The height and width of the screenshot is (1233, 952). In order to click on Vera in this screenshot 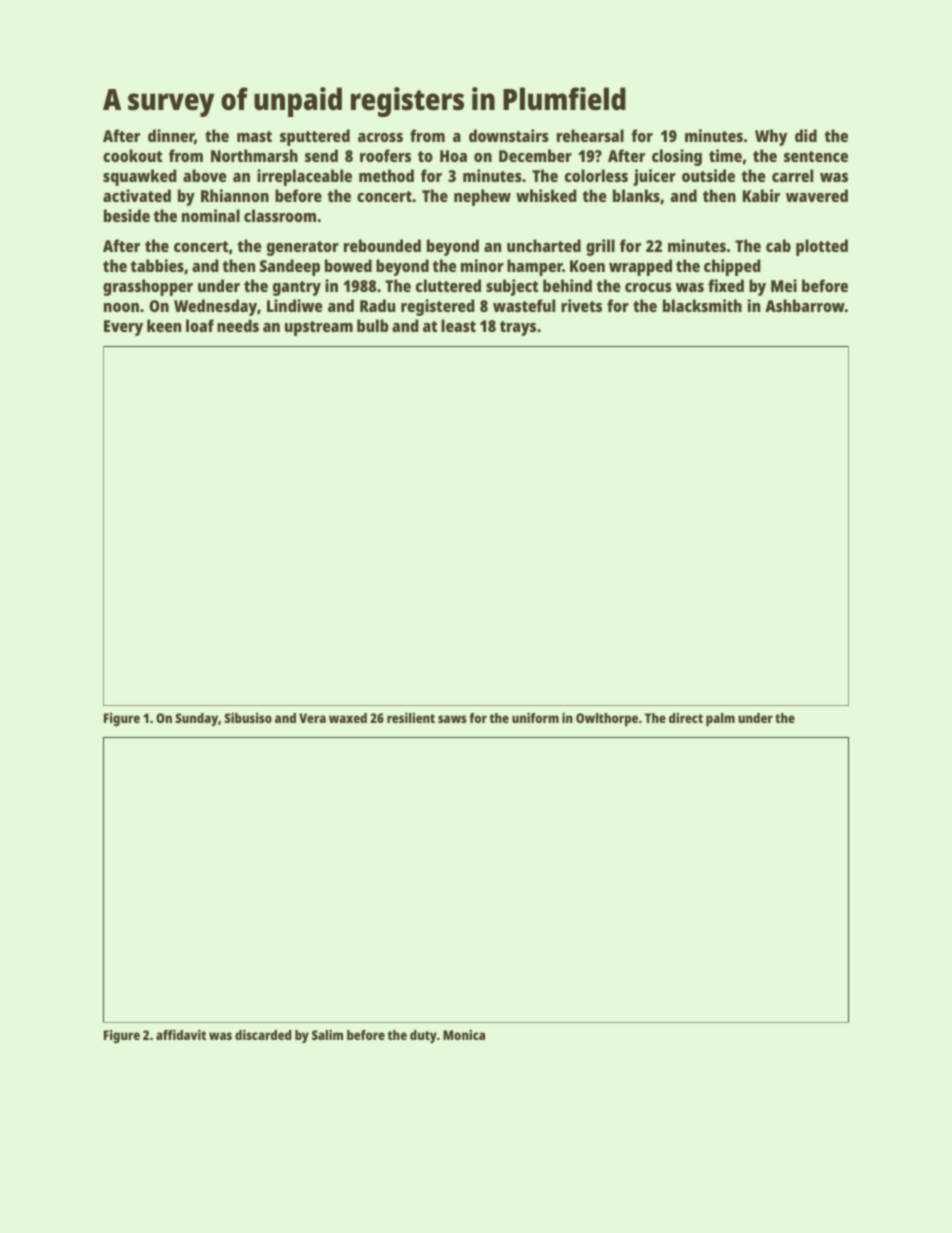, I will do `click(312, 718)`.
